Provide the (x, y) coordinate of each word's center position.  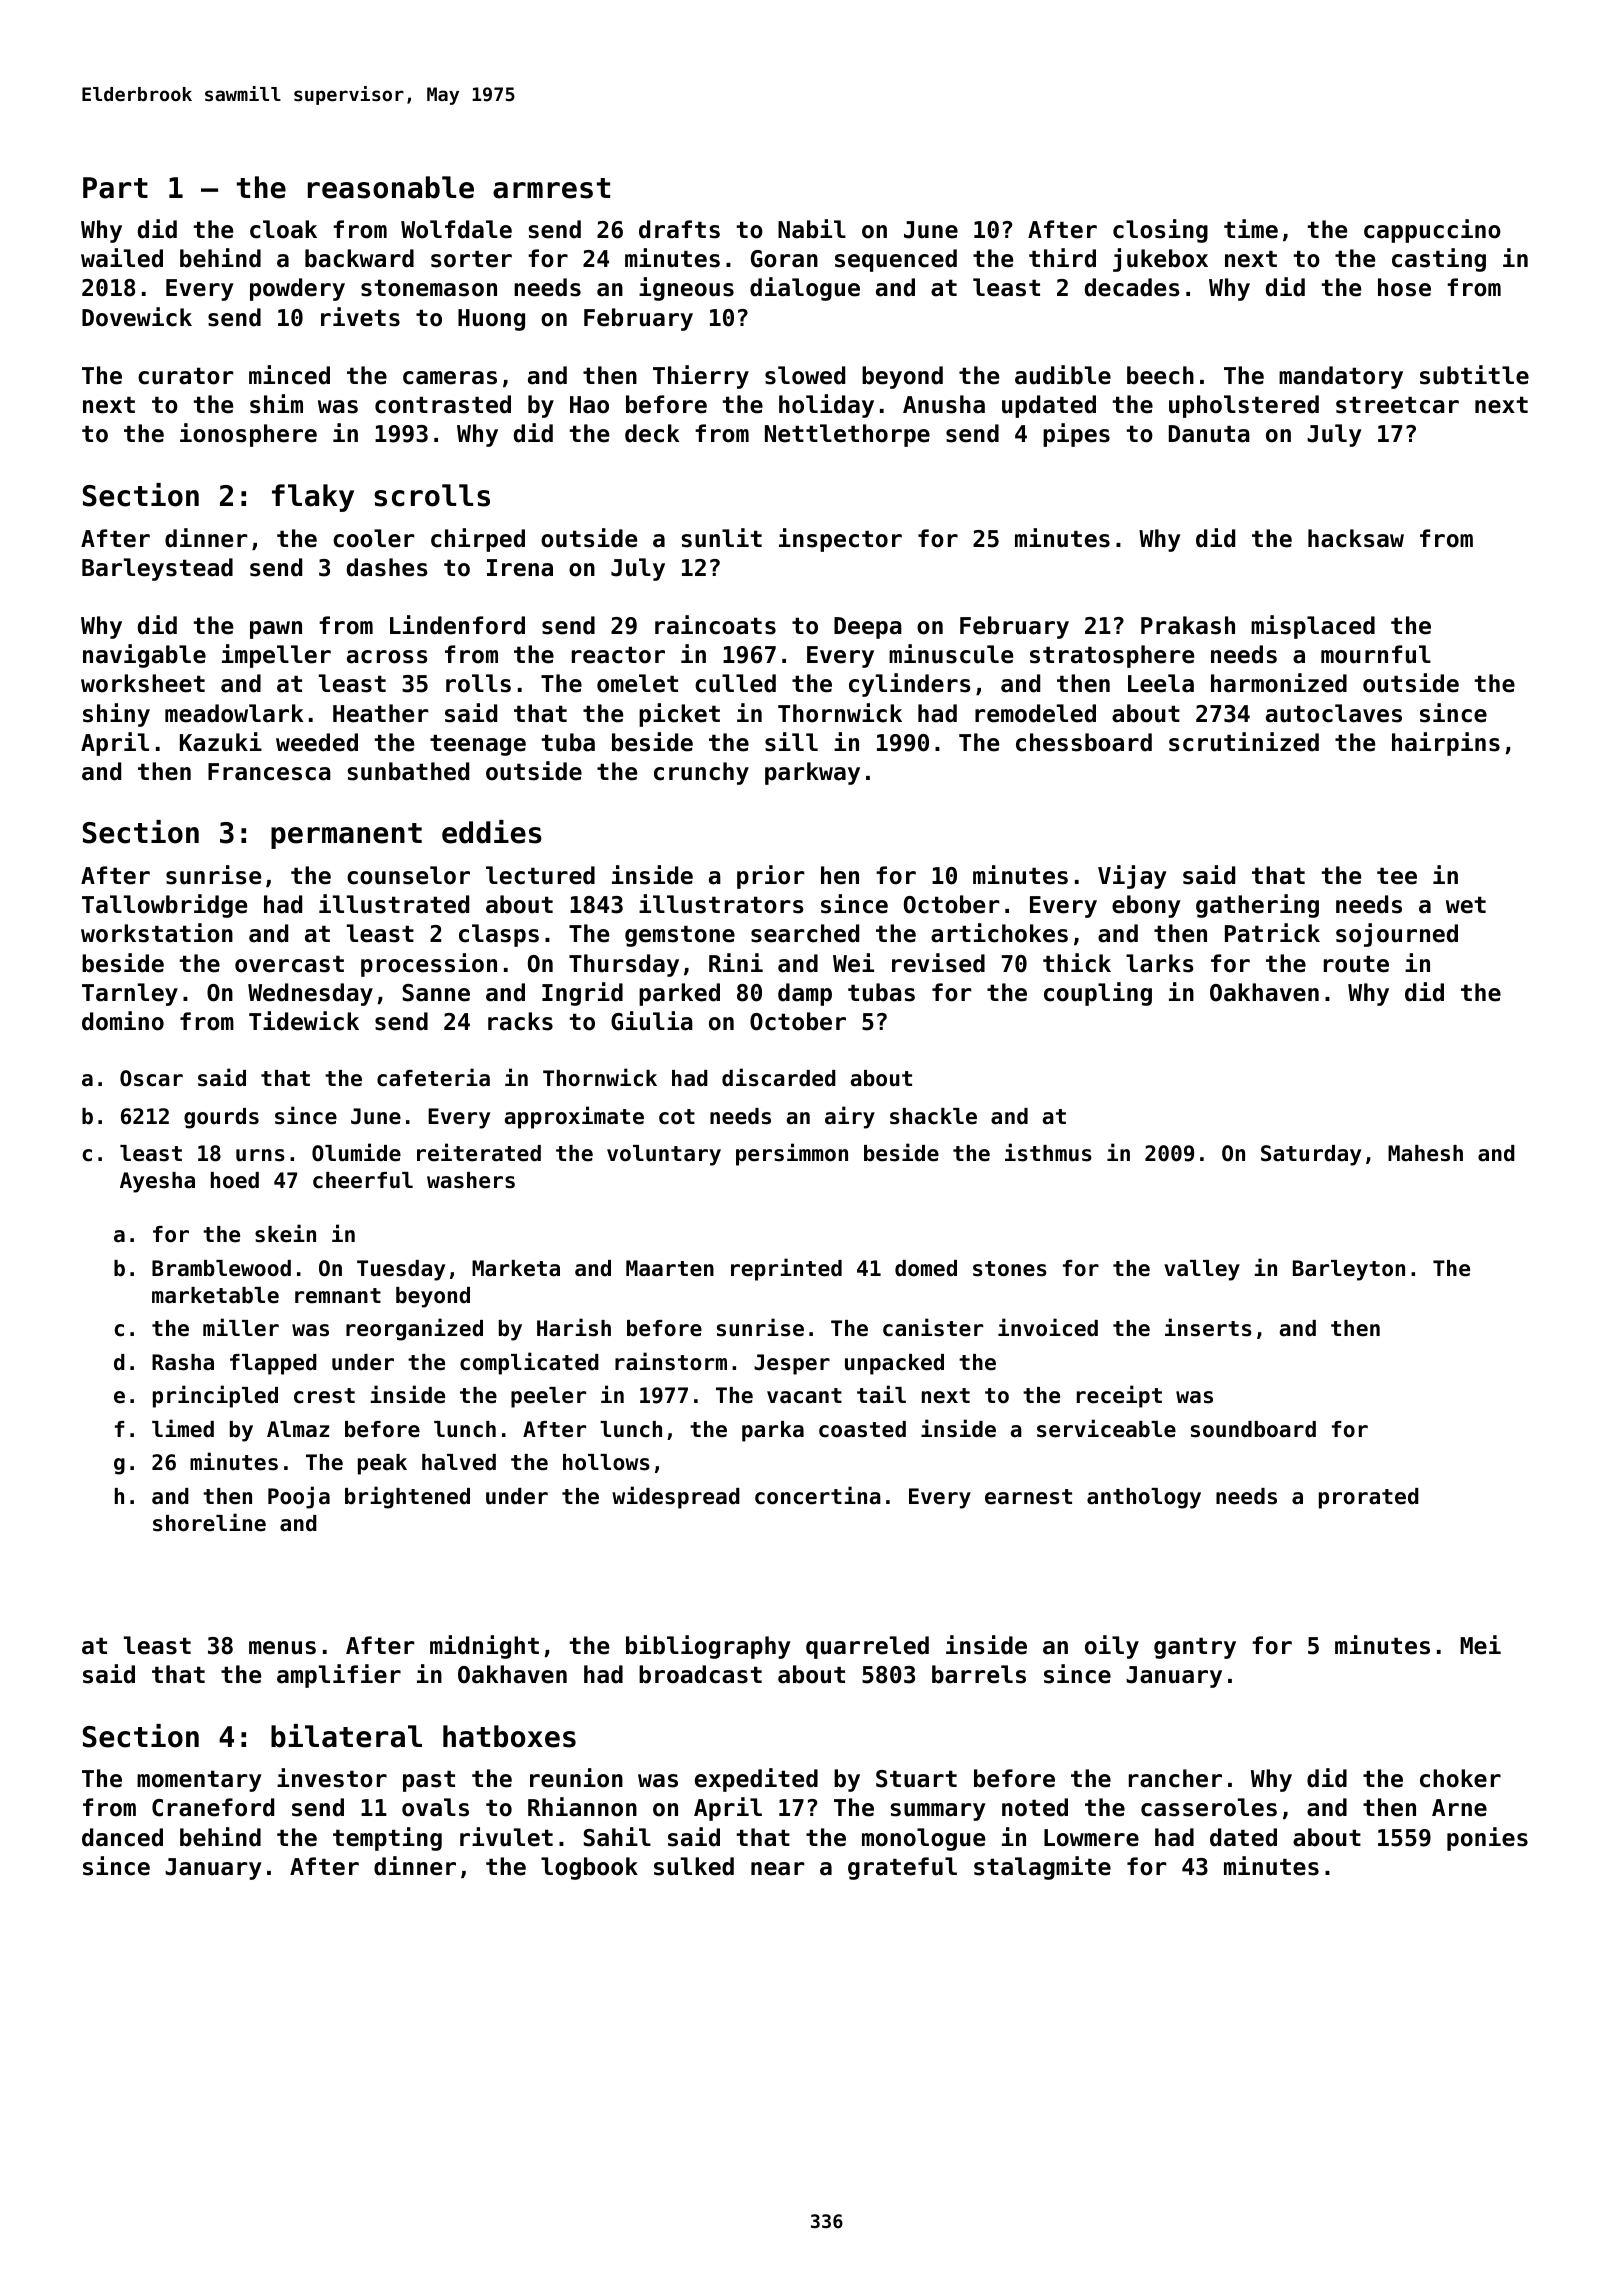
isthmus (1048, 1152)
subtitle (1474, 375)
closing (1160, 231)
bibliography (708, 1647)
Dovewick (137, 317)
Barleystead (157, 569)
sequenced (896, 260)
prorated (1369, 1498)
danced (122, 1837)
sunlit (721, 538)
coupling (1098, 994)
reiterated (479, 1152)
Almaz (298, 1429)
